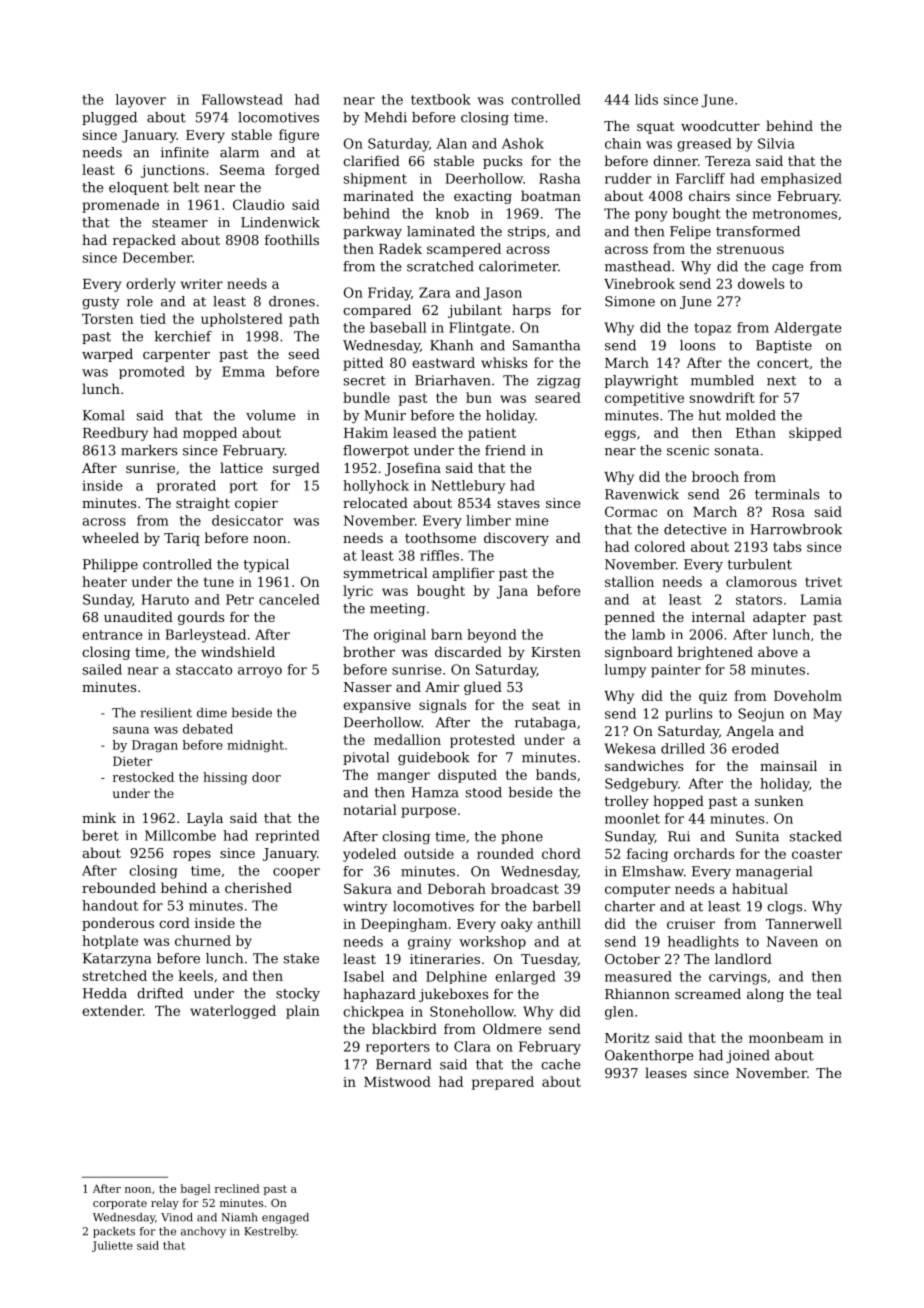 Image resolution: width=924 pixels, height=1308 pixels. What do you see at coordinates (512, 592) in the document?
I see `Jana` at bounding box center [512, 592].
